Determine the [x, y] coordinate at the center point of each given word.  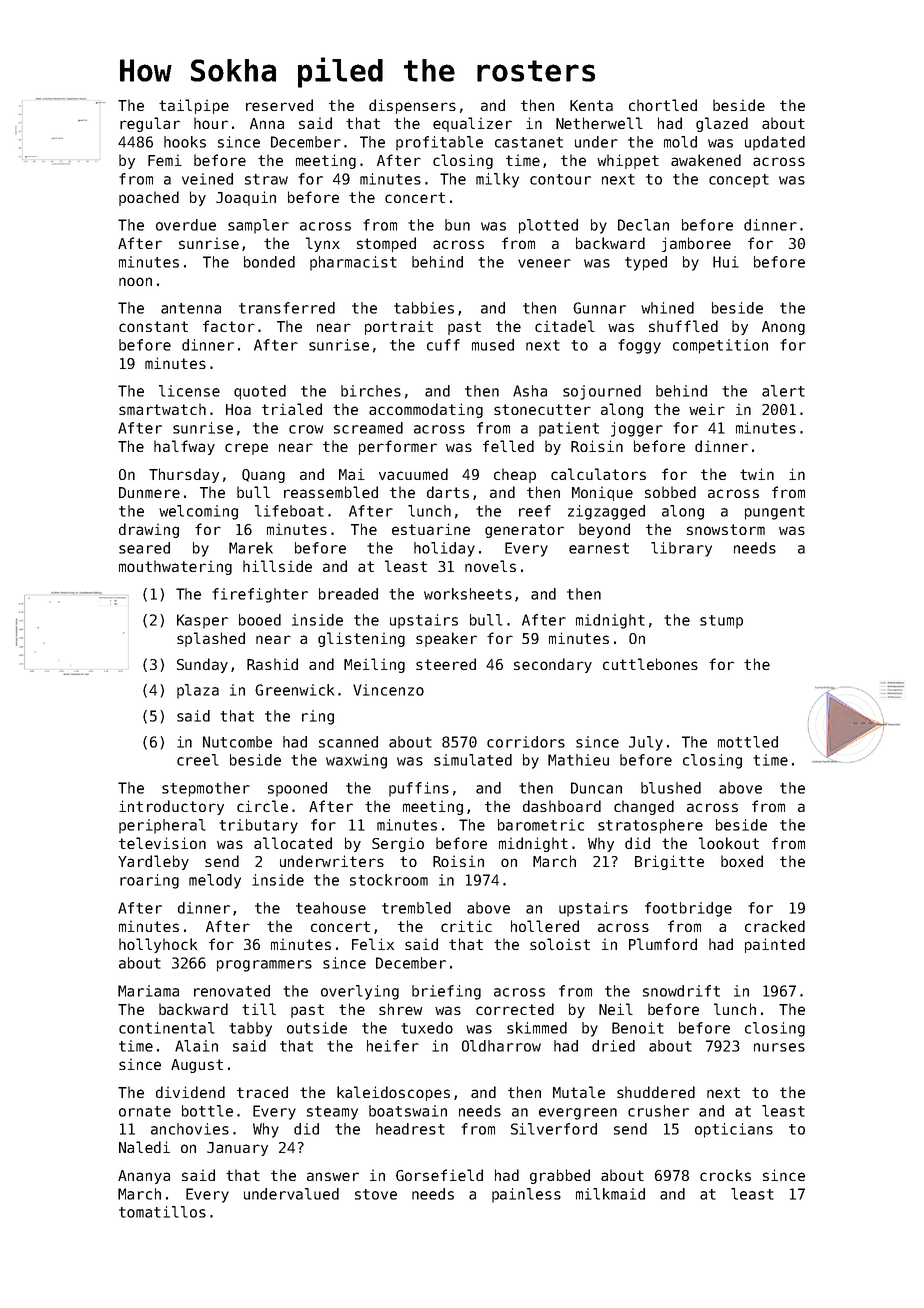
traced [262, 1092]
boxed [742, 861]
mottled [748, 742]
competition [720, 346]
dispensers [412, 106]
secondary [553, 665]
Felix [373, 944]
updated [775, 143]
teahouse [331, 908]
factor [229, 326]
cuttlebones [650, 664]
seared [144, 548]
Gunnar [599, 308]
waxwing [356, 761]
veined [207, 179]
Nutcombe [237, 742]
